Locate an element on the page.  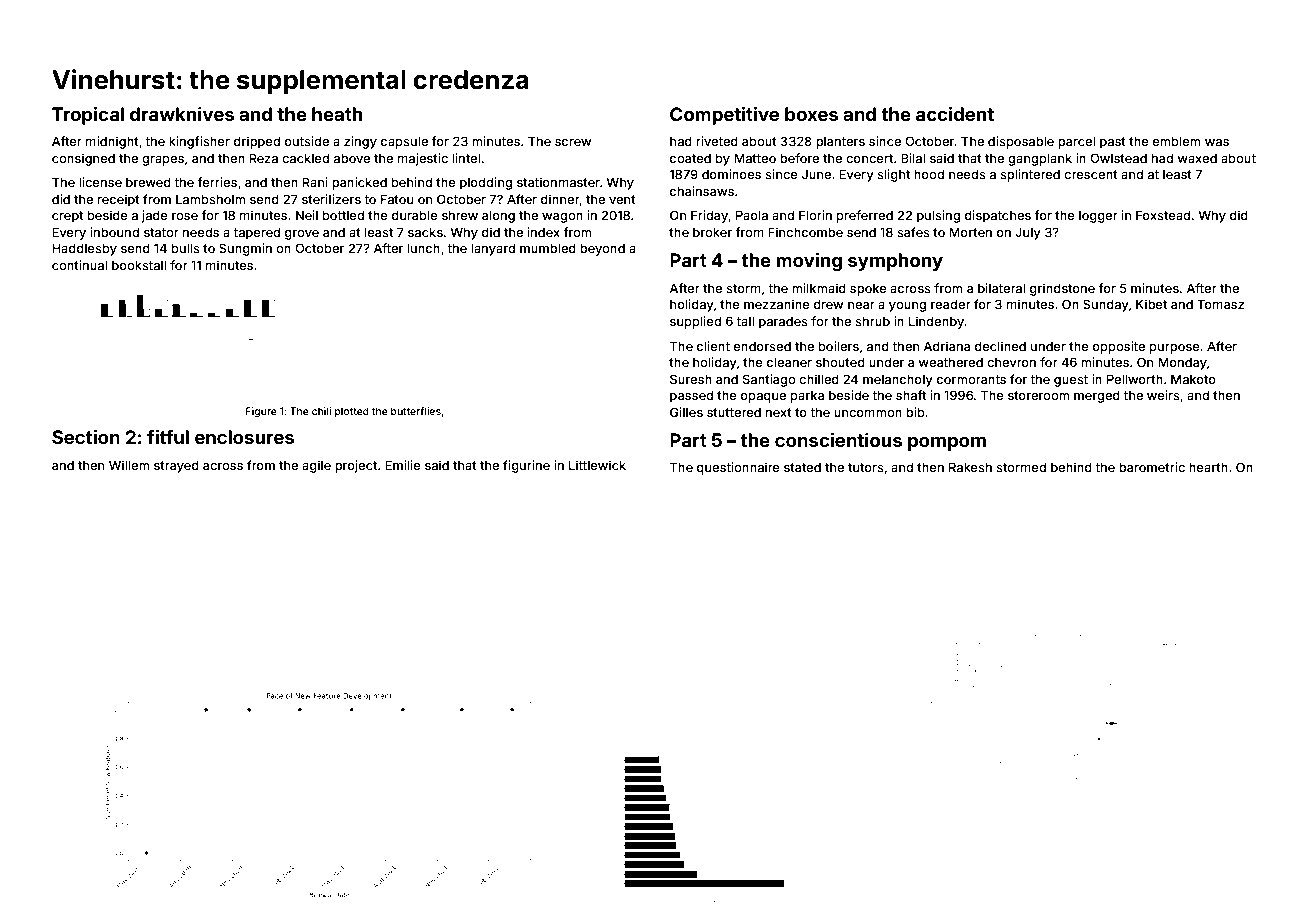
Tropical is located at coordinates (88, 116).
